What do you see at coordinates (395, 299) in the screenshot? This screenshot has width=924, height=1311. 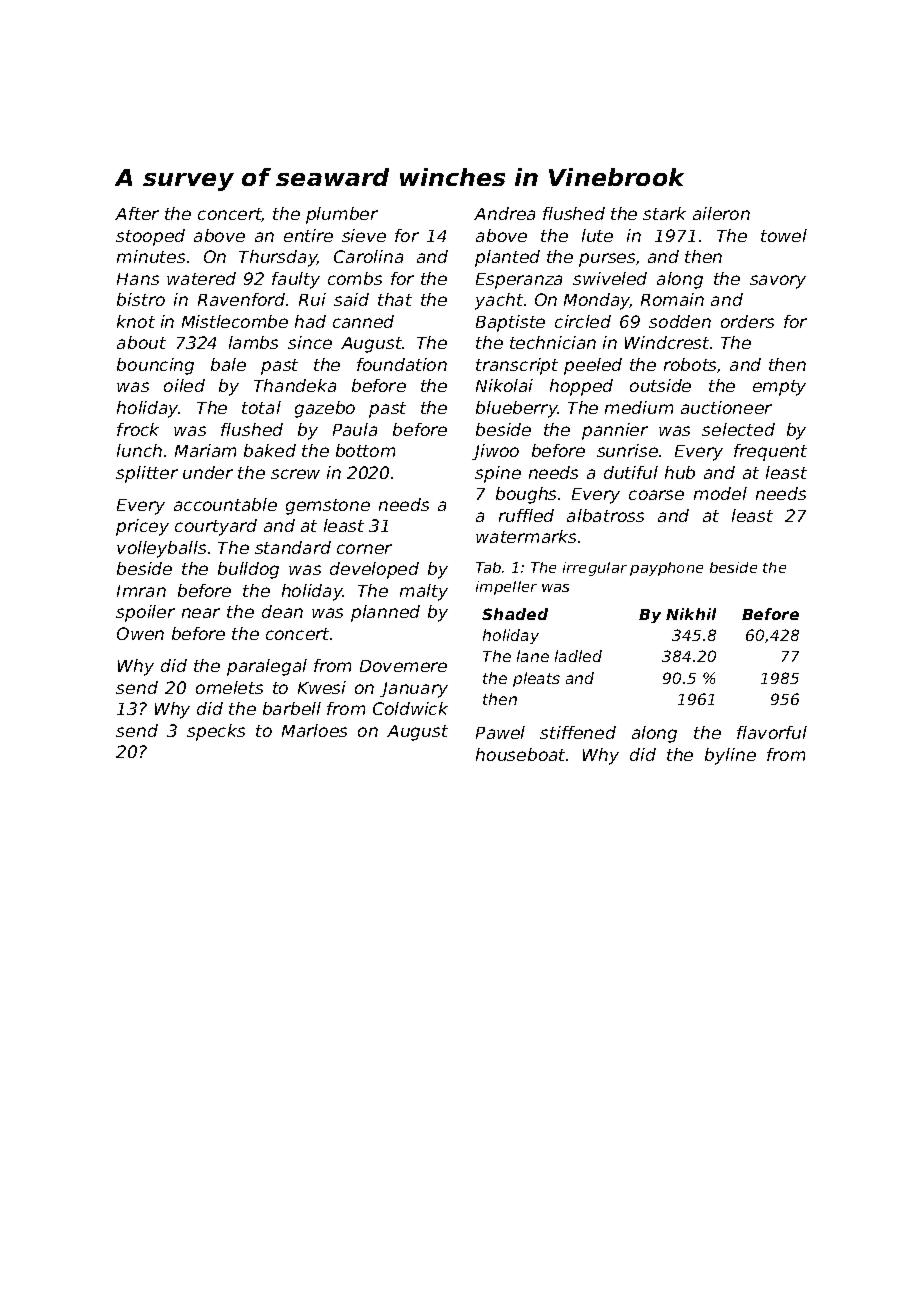 I see `that` at bounding box center [395, 299].
